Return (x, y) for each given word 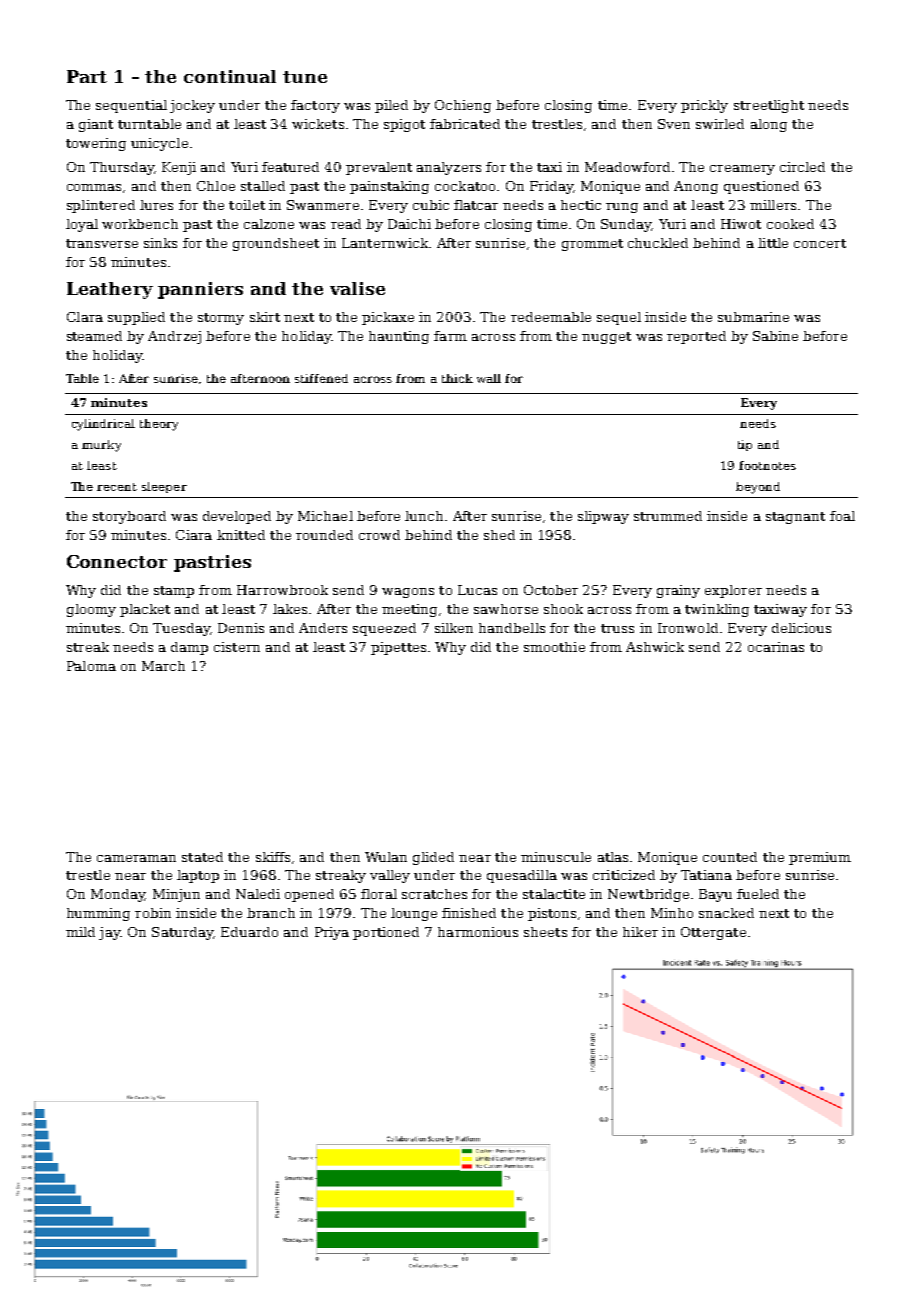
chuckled (658, 243)
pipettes (398, 648)
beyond (758, 488)
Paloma (91, 666)
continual (230, 76)
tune (305, 77)
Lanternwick (385, 243)
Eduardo (249, 932)
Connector (117, 561)
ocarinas (776, 647)
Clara (85, 317)
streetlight (769, 106)
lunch (424, 516)
